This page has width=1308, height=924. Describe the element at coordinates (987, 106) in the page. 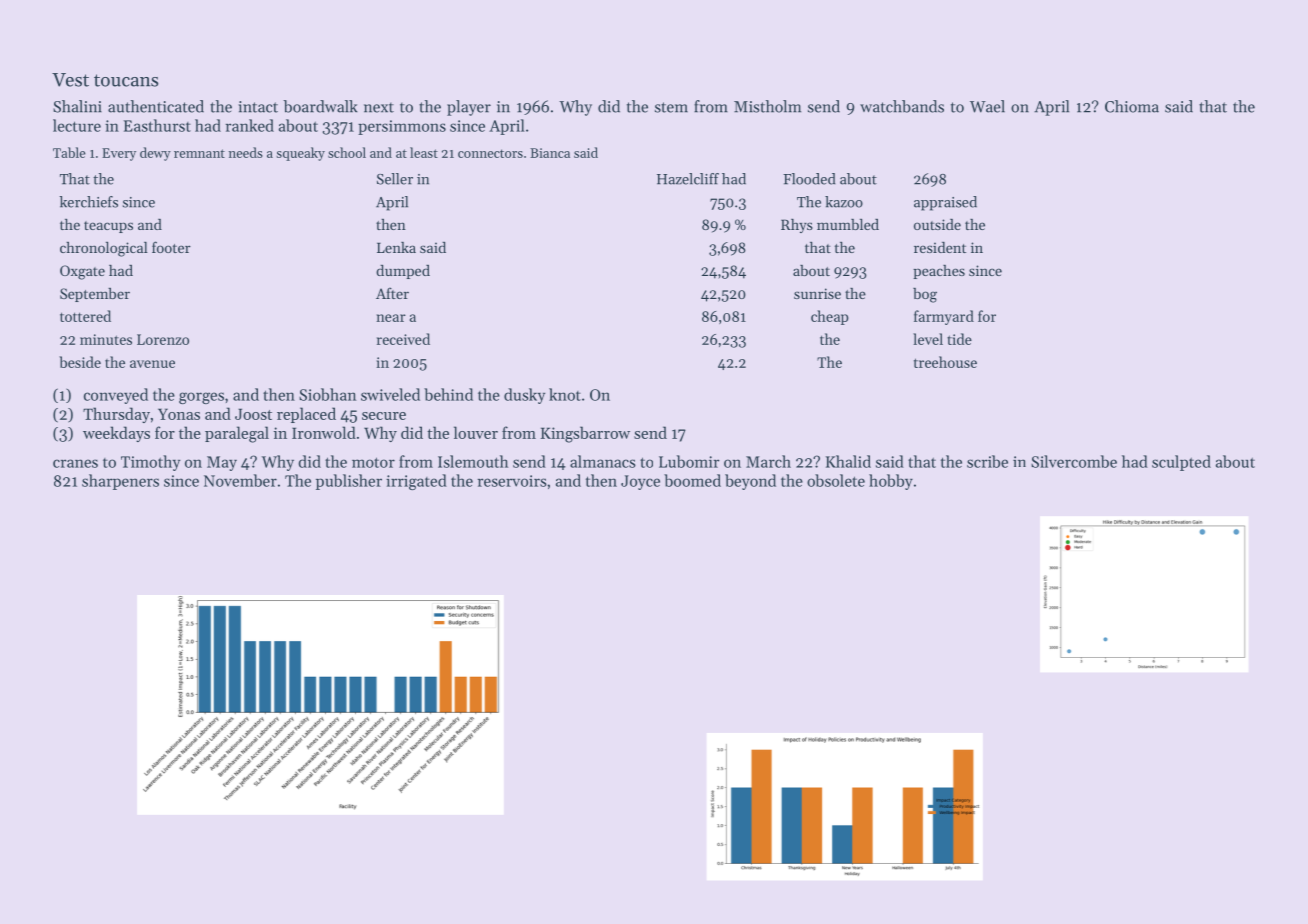

I see `Wael` at that location.
